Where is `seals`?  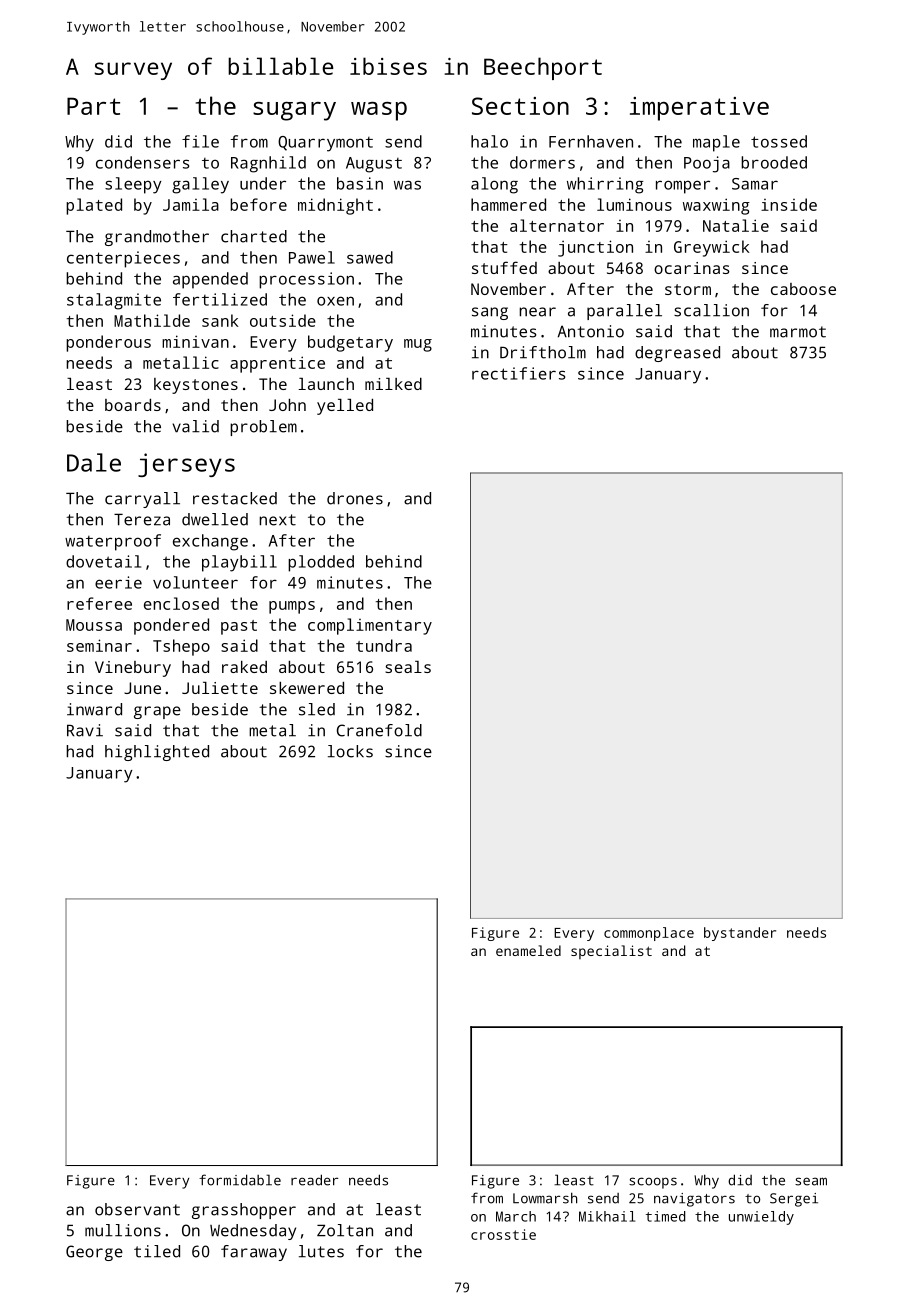 seals is located at coordinates (408, 667).
